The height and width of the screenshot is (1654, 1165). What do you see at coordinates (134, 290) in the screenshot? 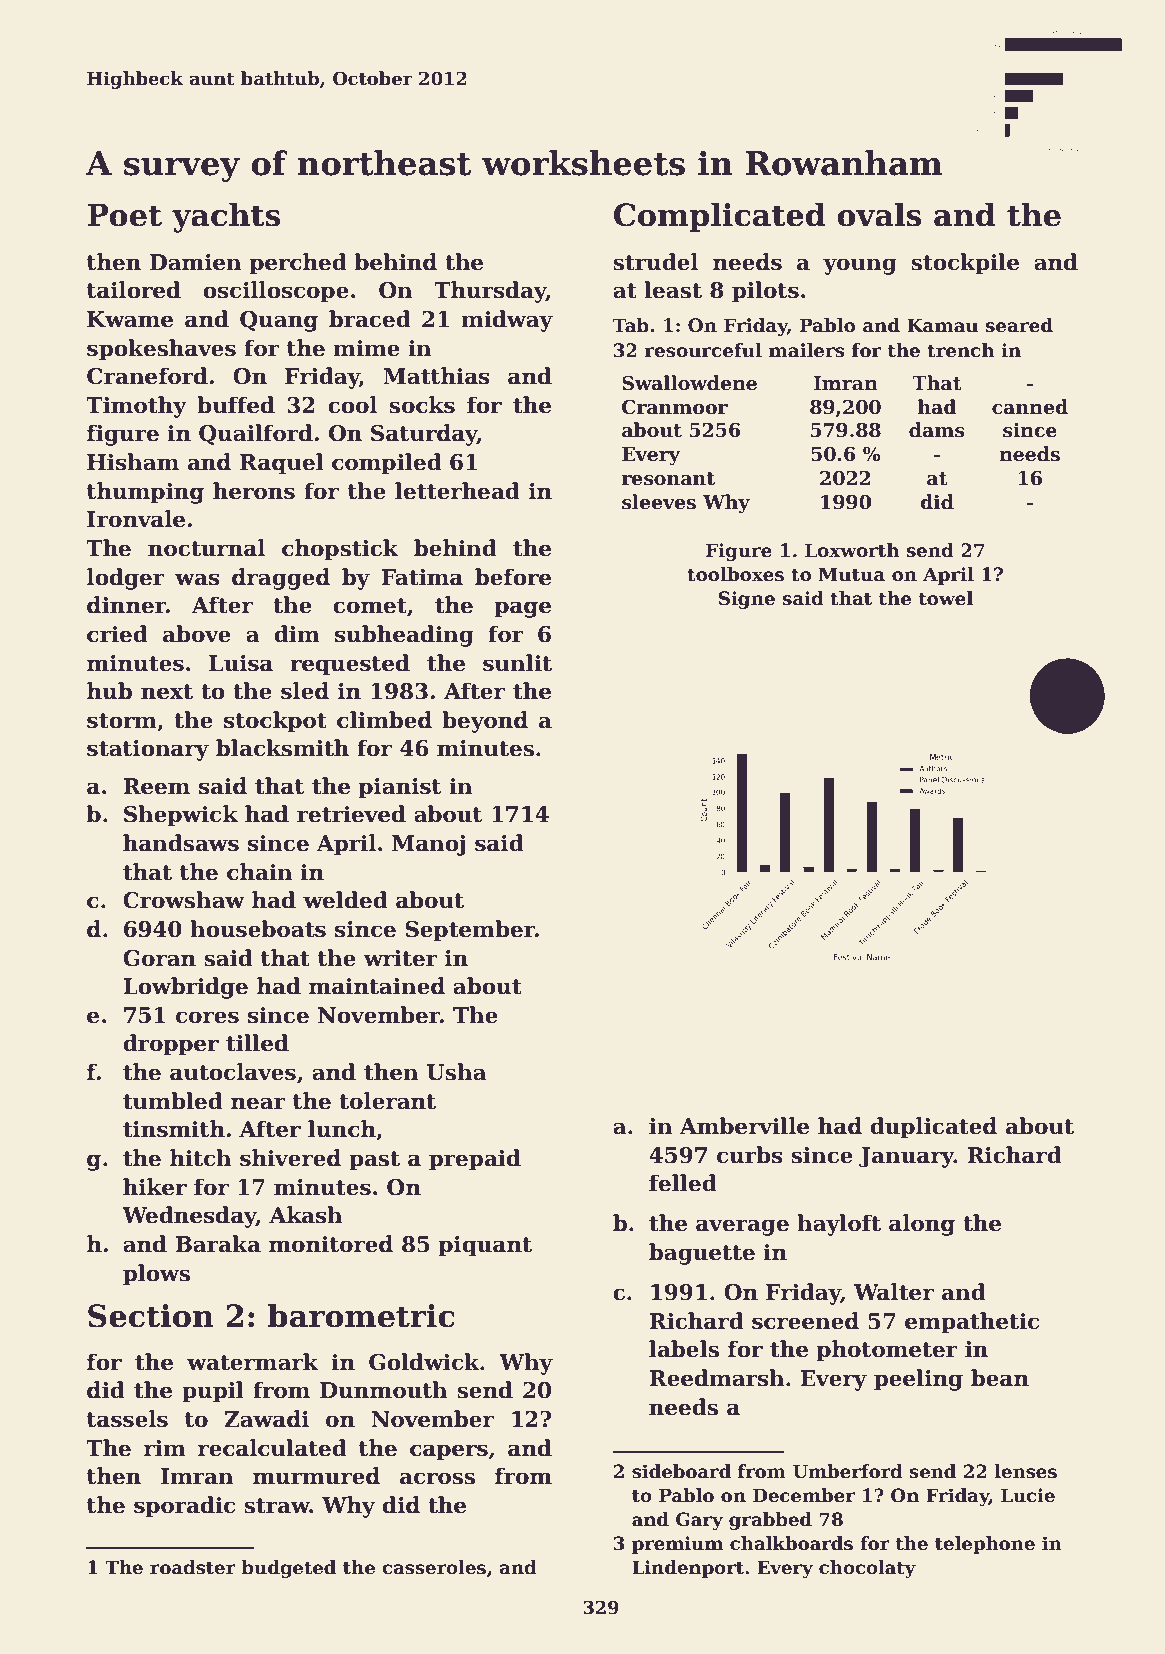
I see `tailored` at bounding box center [134, 290].
